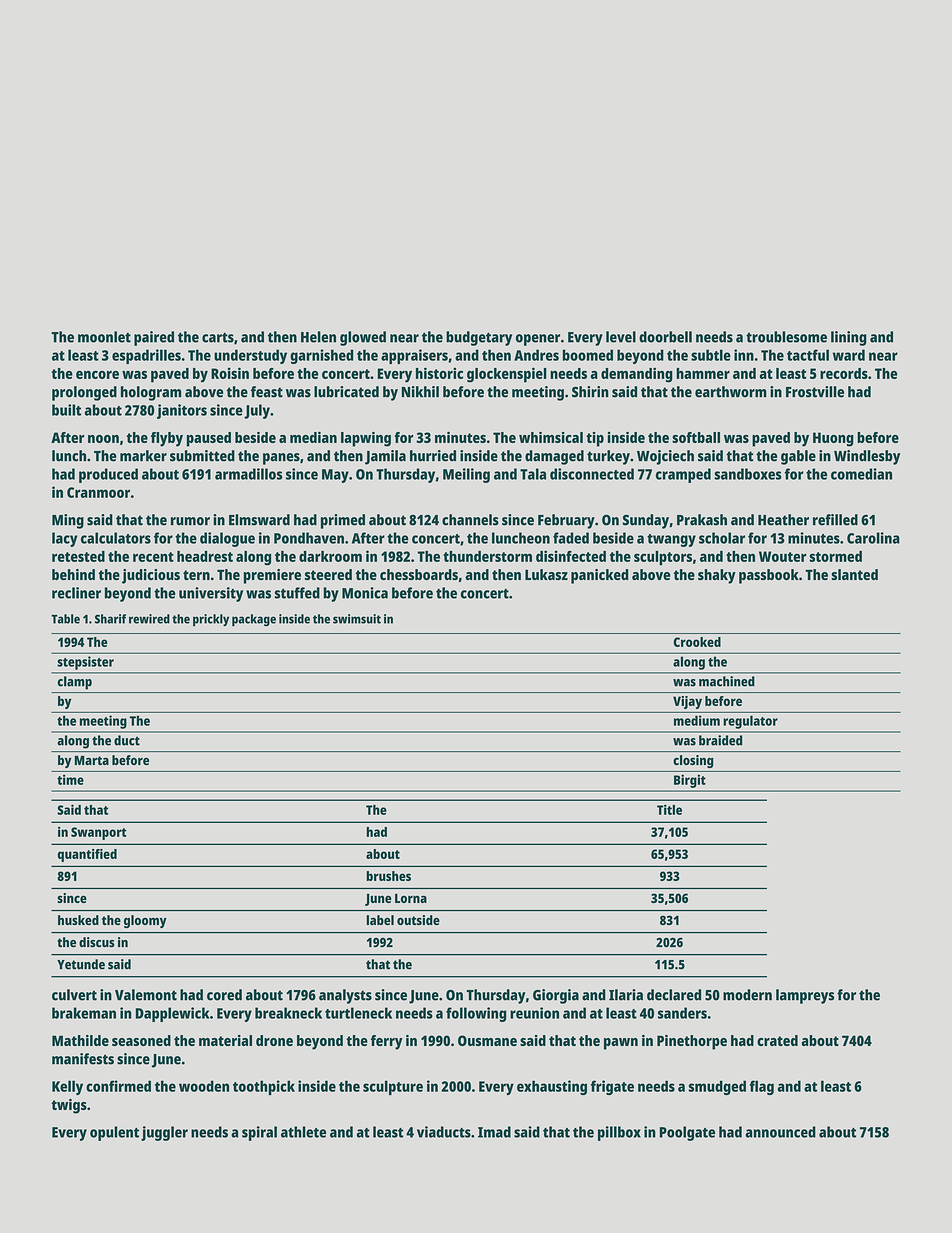  What do you see at coordinates (835, 556) in the screenshot?
I see `stormed` at bounding box center [835, 556].
